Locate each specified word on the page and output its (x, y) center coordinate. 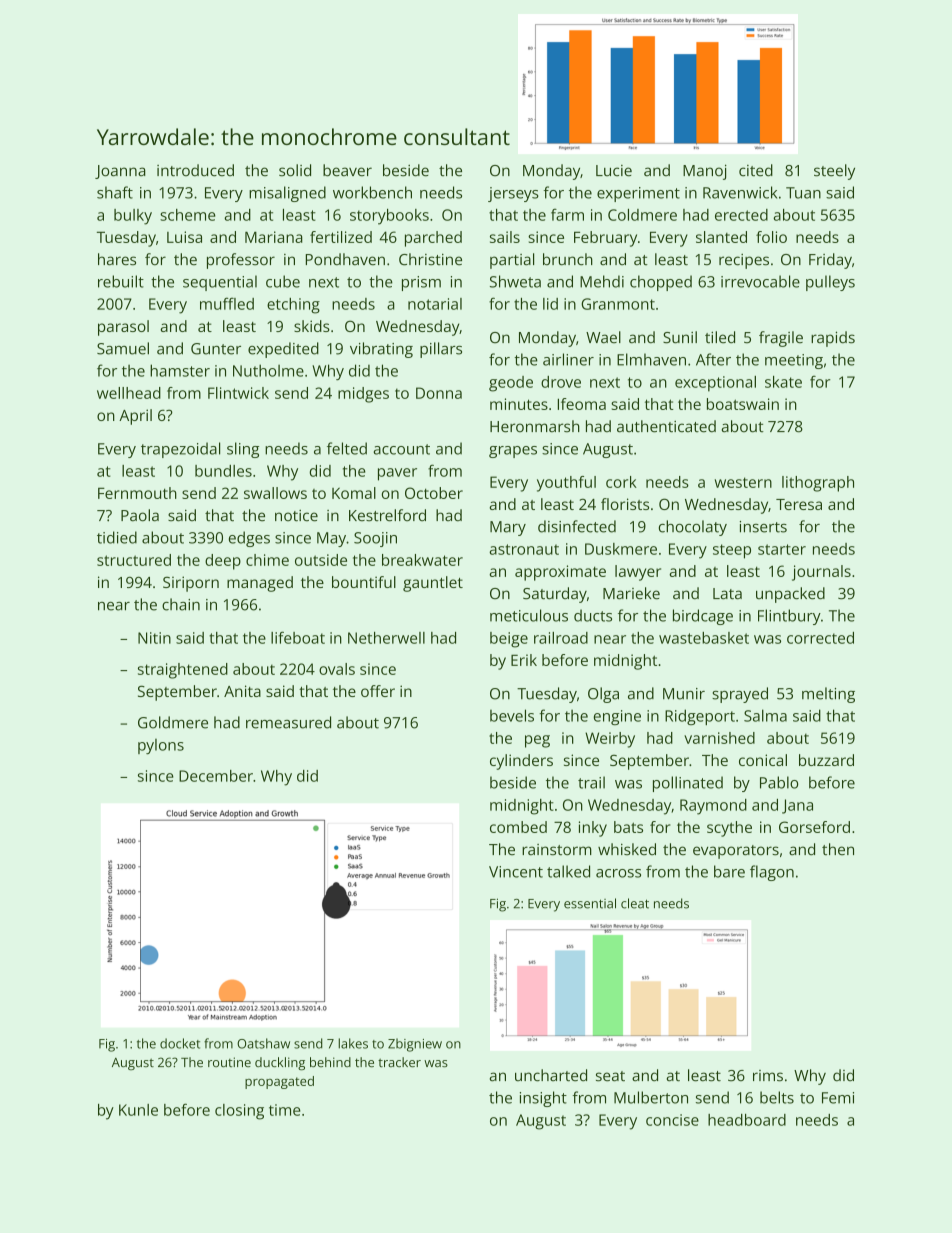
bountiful (364, 582)
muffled (227, 303)
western (743, 482)
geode (511, 384)
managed (260, 584)
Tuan (803, 193)
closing (239, 1112)
